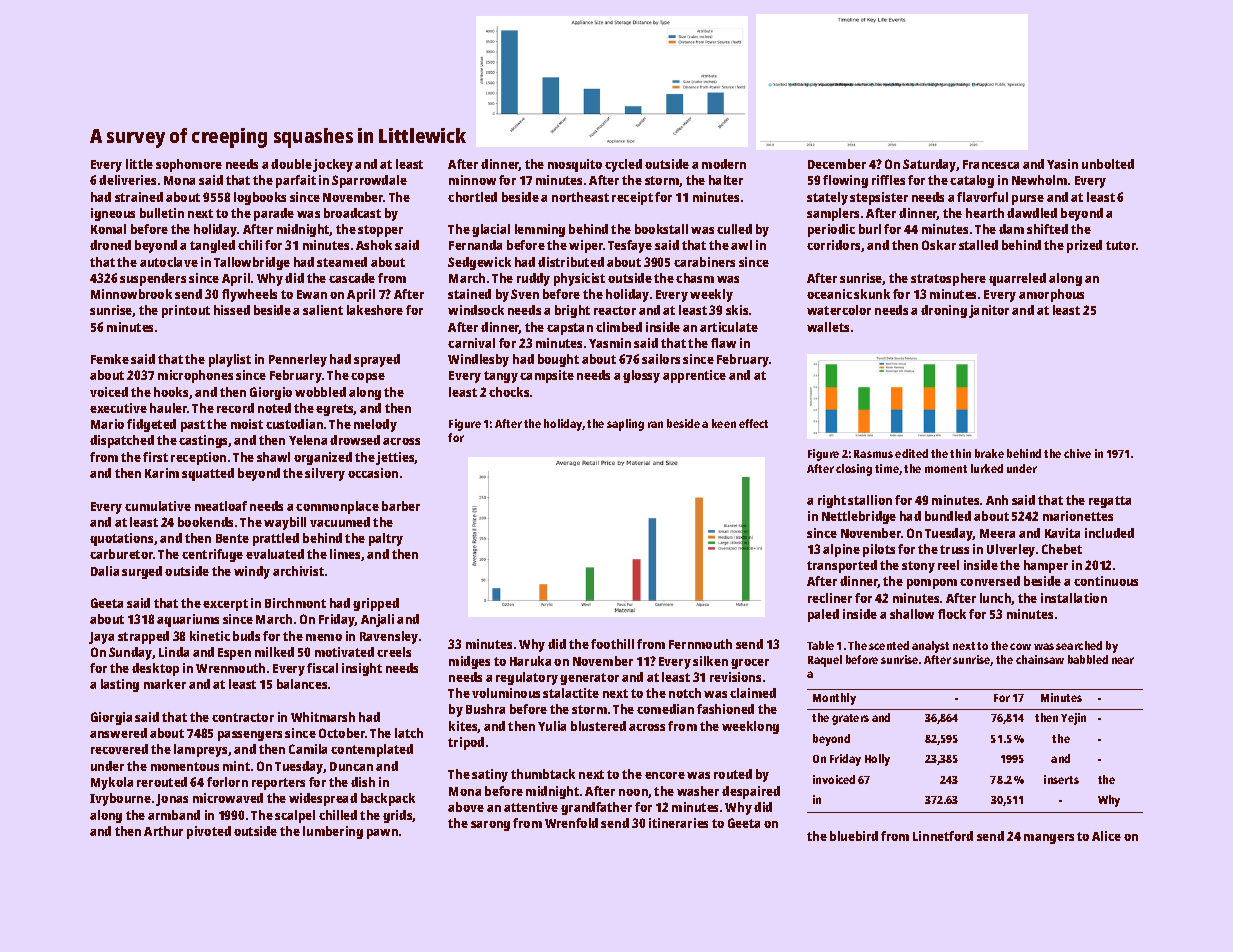  I want to click on Oskar, so click(939, 245).
